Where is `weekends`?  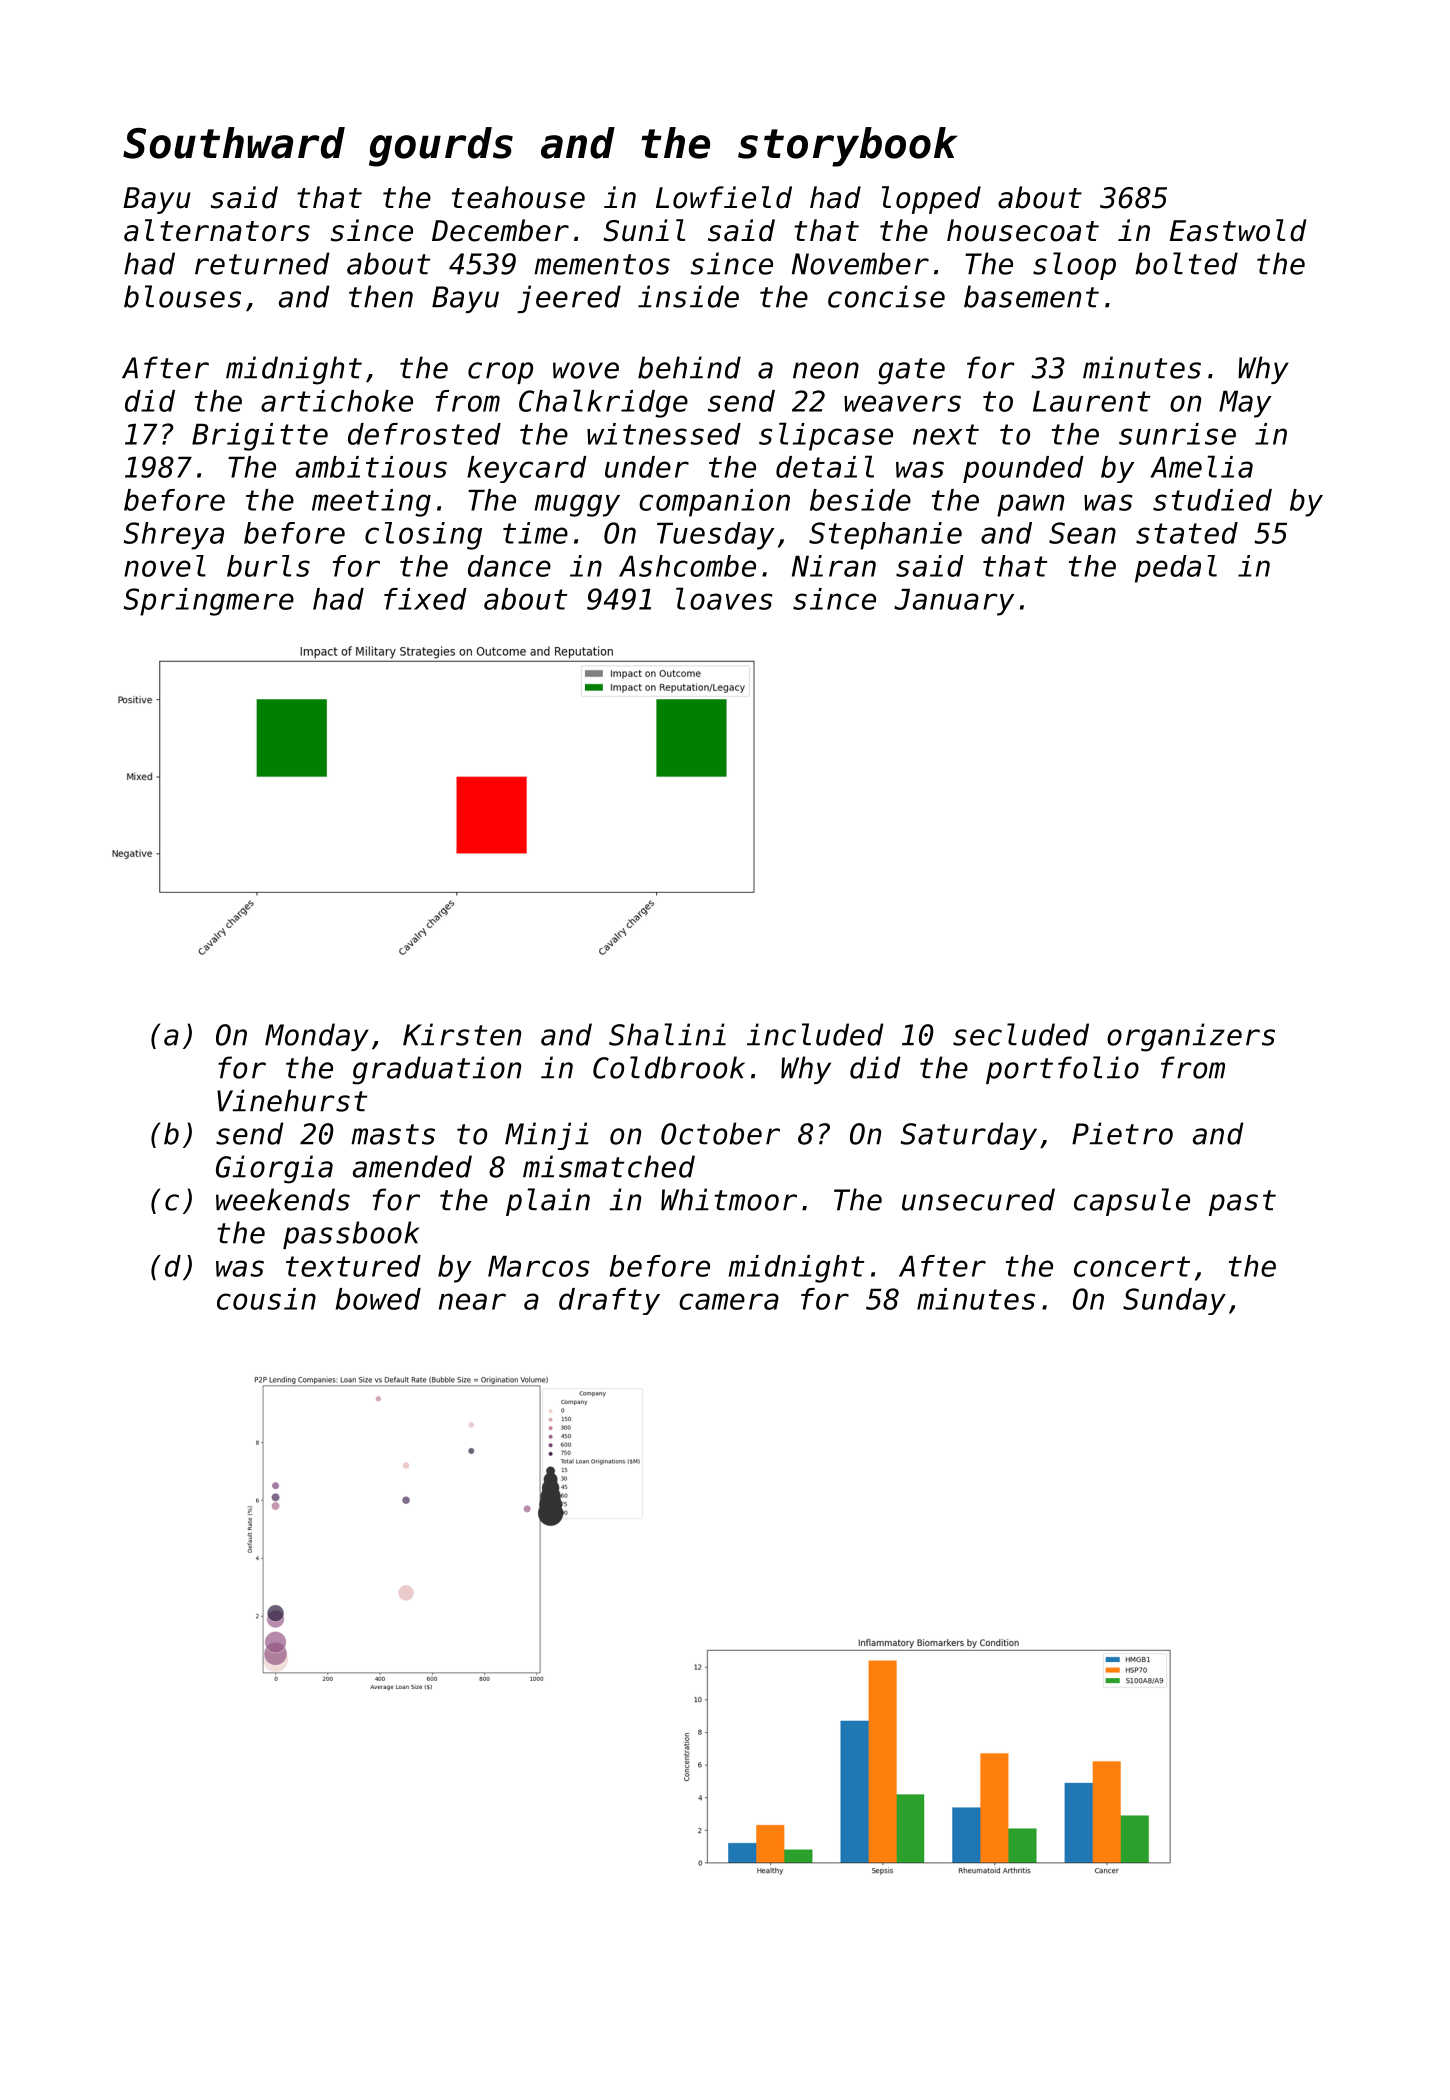
weekends is located at coordinates (283, 1199).
